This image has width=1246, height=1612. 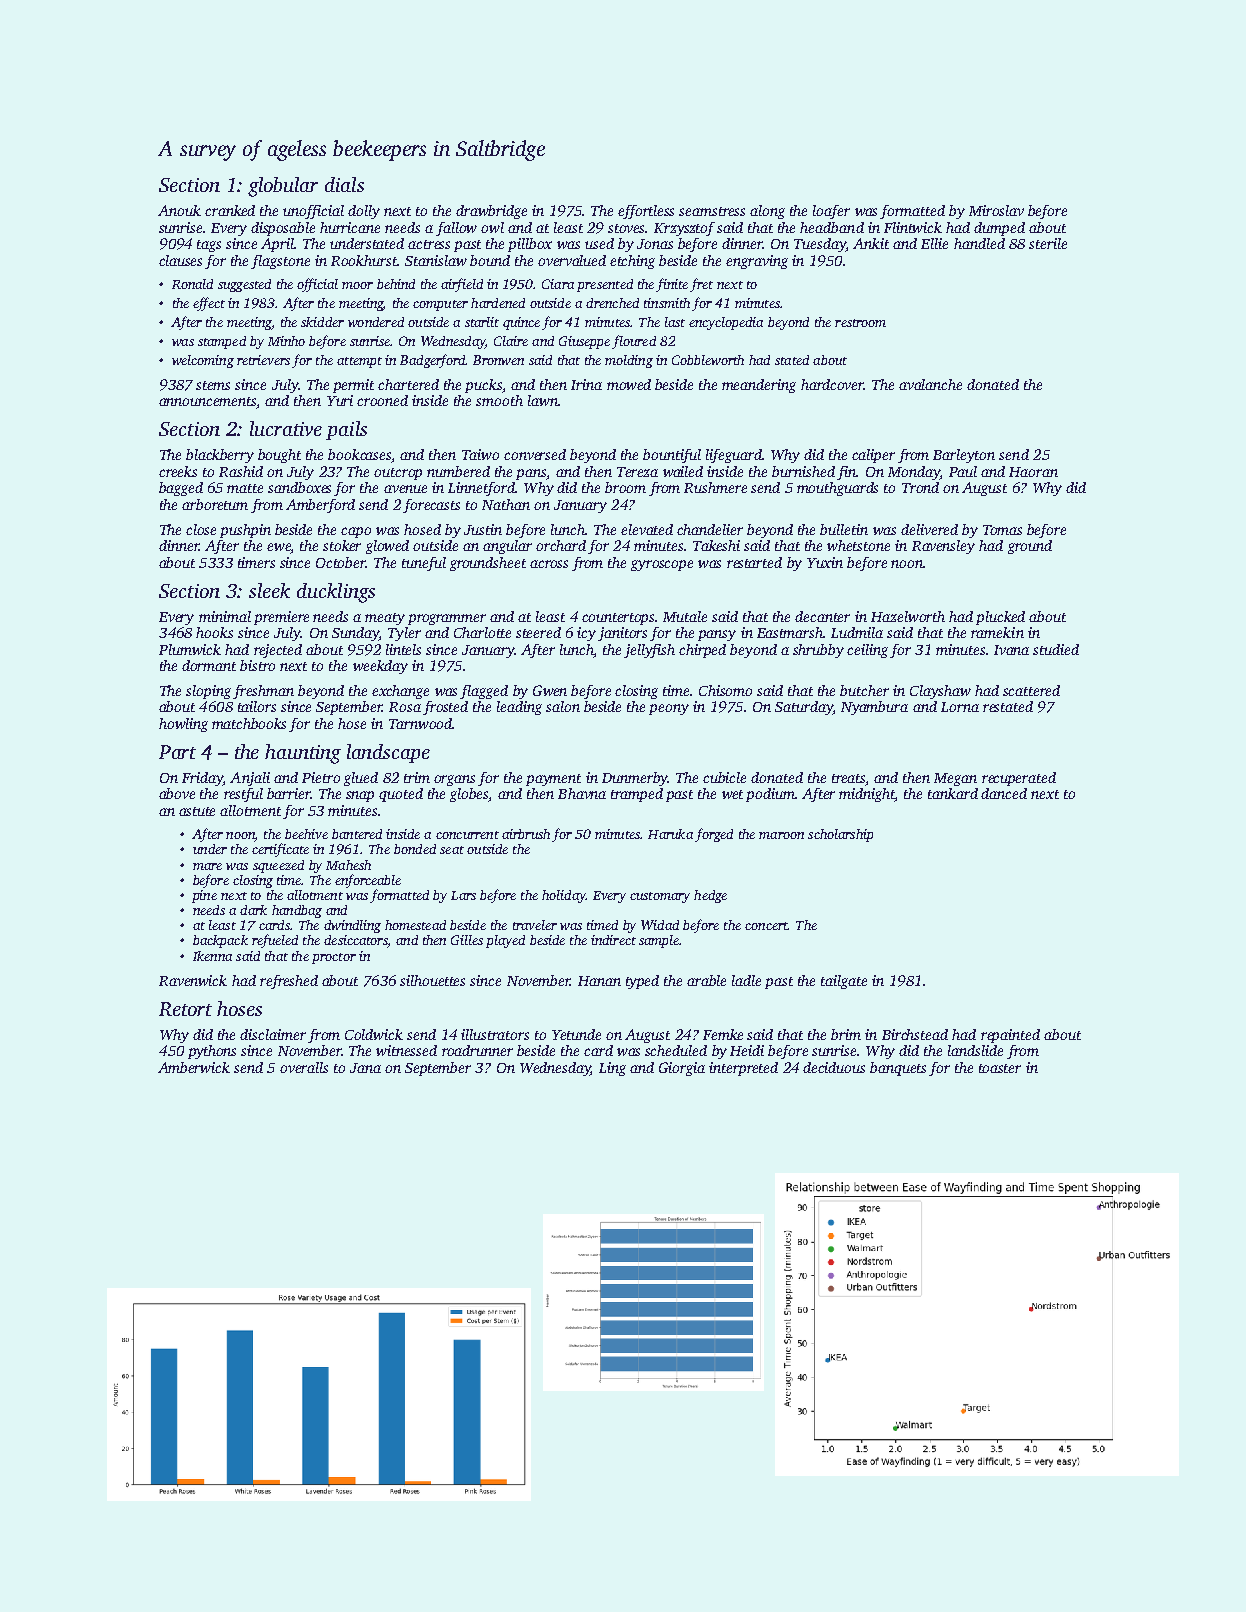 What do you see at coordinates (192, 284) in the image?
I see `Ronald` at bounding box center [192, 284].
